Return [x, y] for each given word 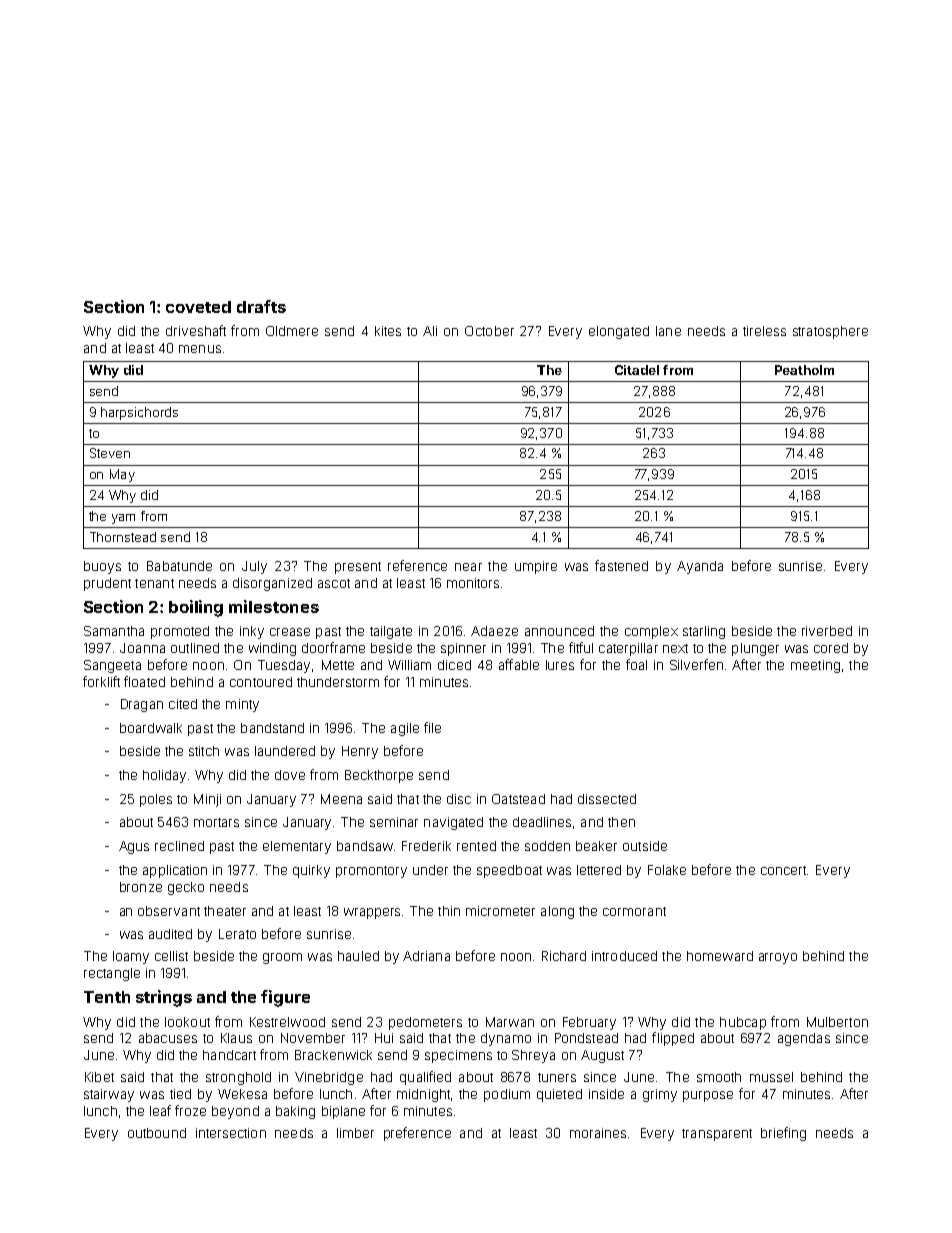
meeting [815, 666]
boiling [196, 608]
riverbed [827, 631]
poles [156, 800]
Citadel [637, 370]
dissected [607, 799]
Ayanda [700, 567]
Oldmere [292, 331]
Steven [110, 453]
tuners [557, 1077]
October [489, 331]
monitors [473, 583]
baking [295, 1112]
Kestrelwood [287, 1022]
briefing [783, 1134]
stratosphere [830, 332]
